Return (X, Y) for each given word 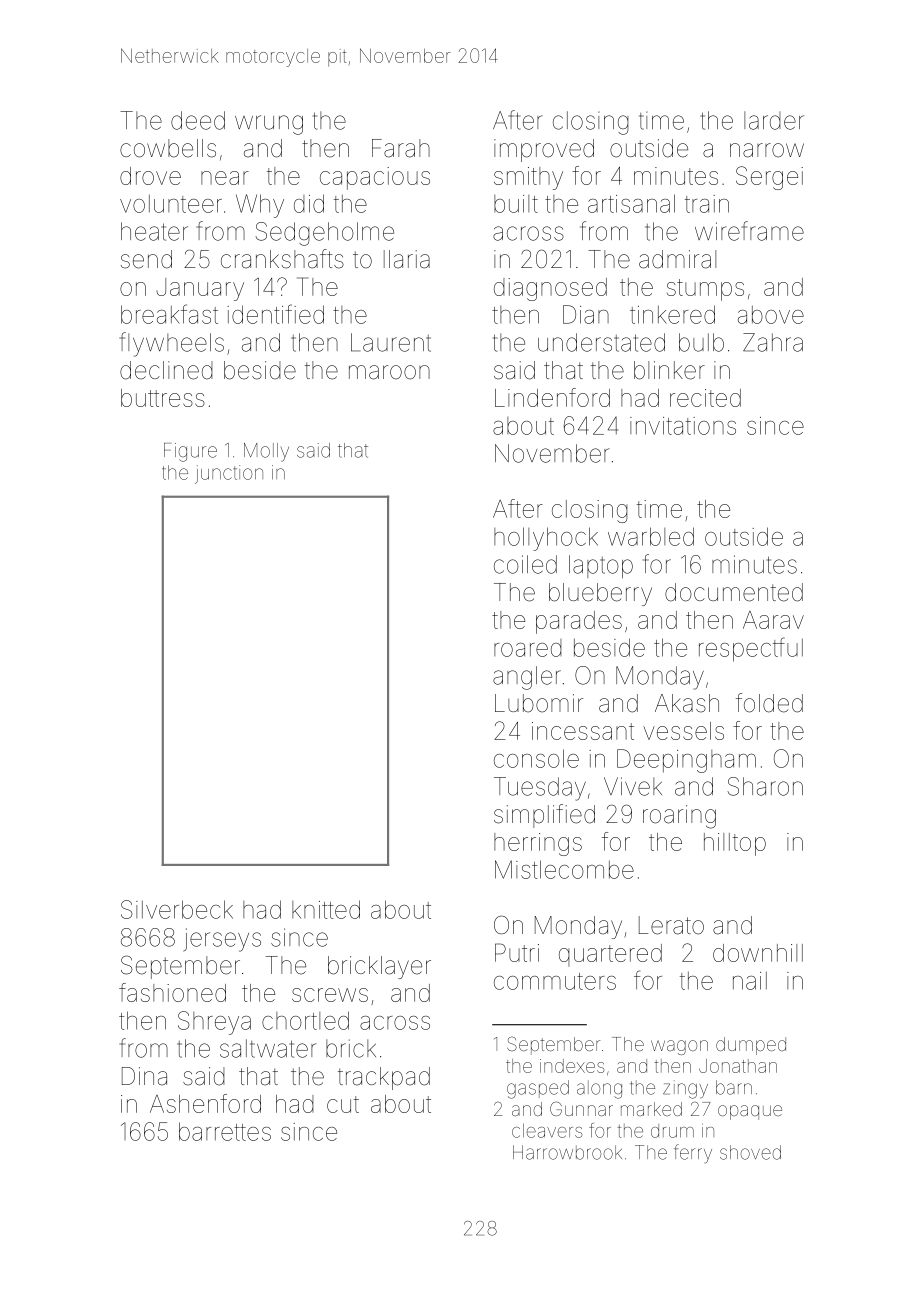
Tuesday (540, 789)
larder (774, 120)
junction (229, 474)
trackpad (384, 1078)
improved (544, 150)
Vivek (633, 786)
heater (154, 231)
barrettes (225, 1131)
